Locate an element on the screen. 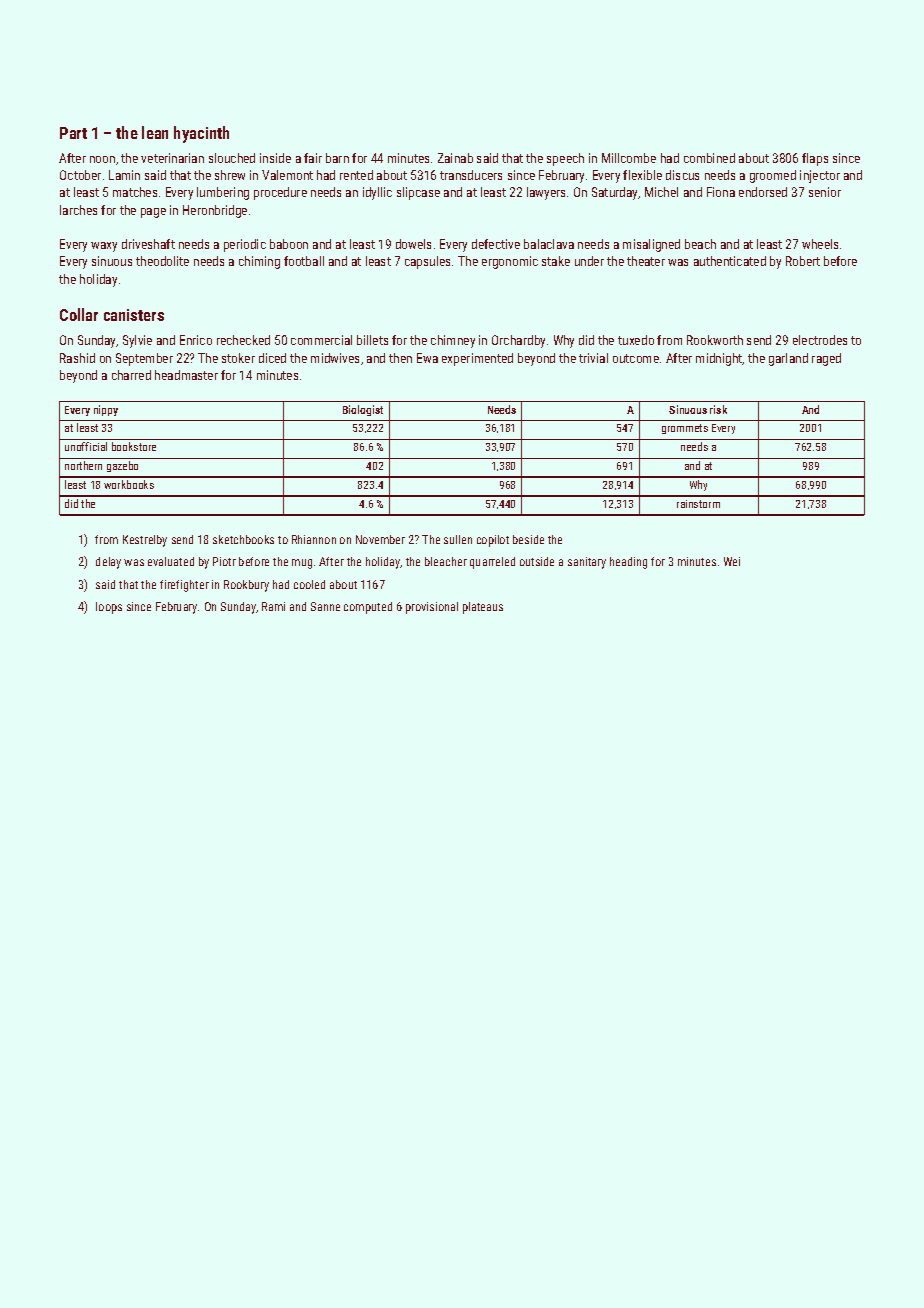  Robert is located at coordinates (803, 261).
